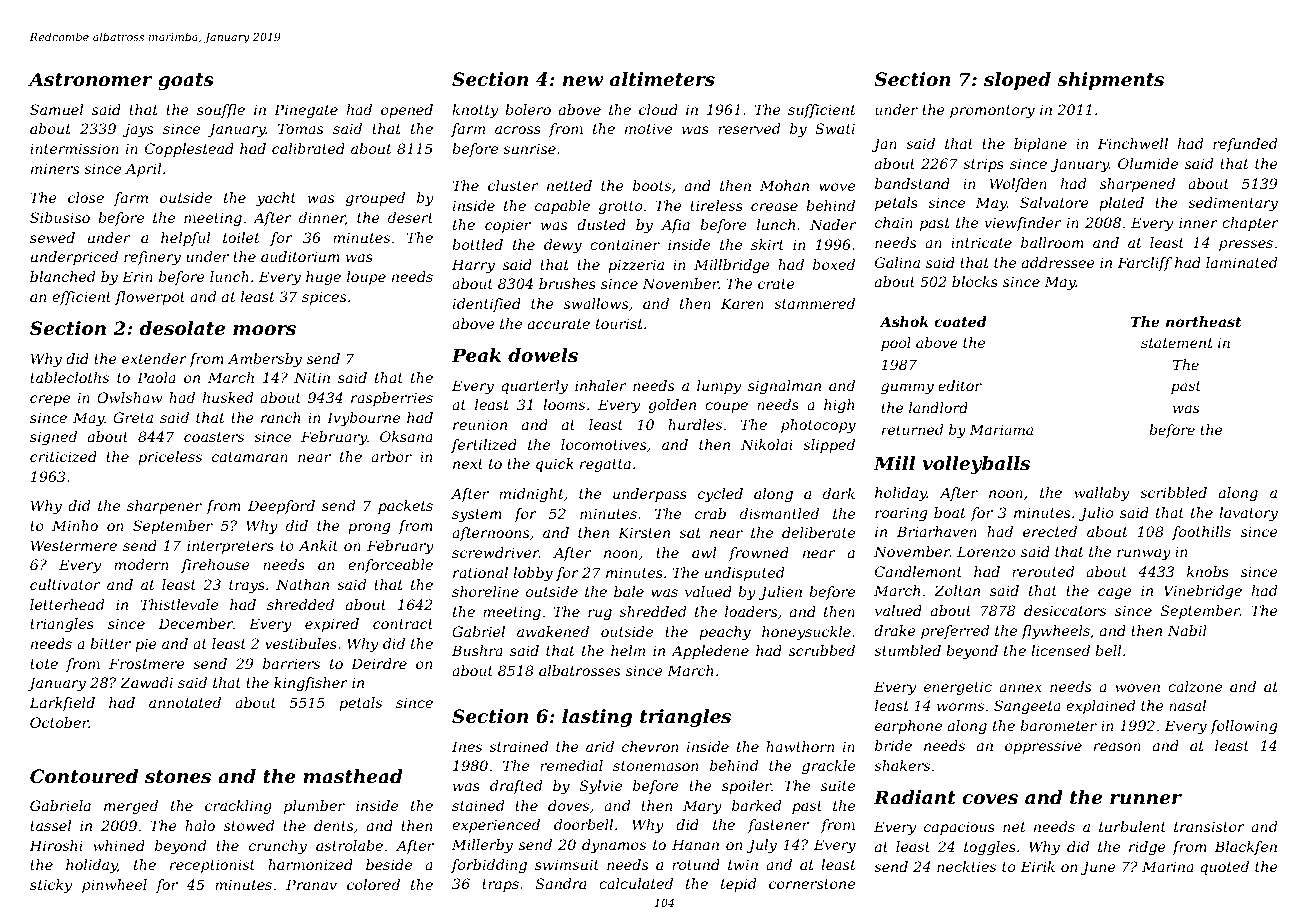  I want to click on Nathan, so click(302, 584).
